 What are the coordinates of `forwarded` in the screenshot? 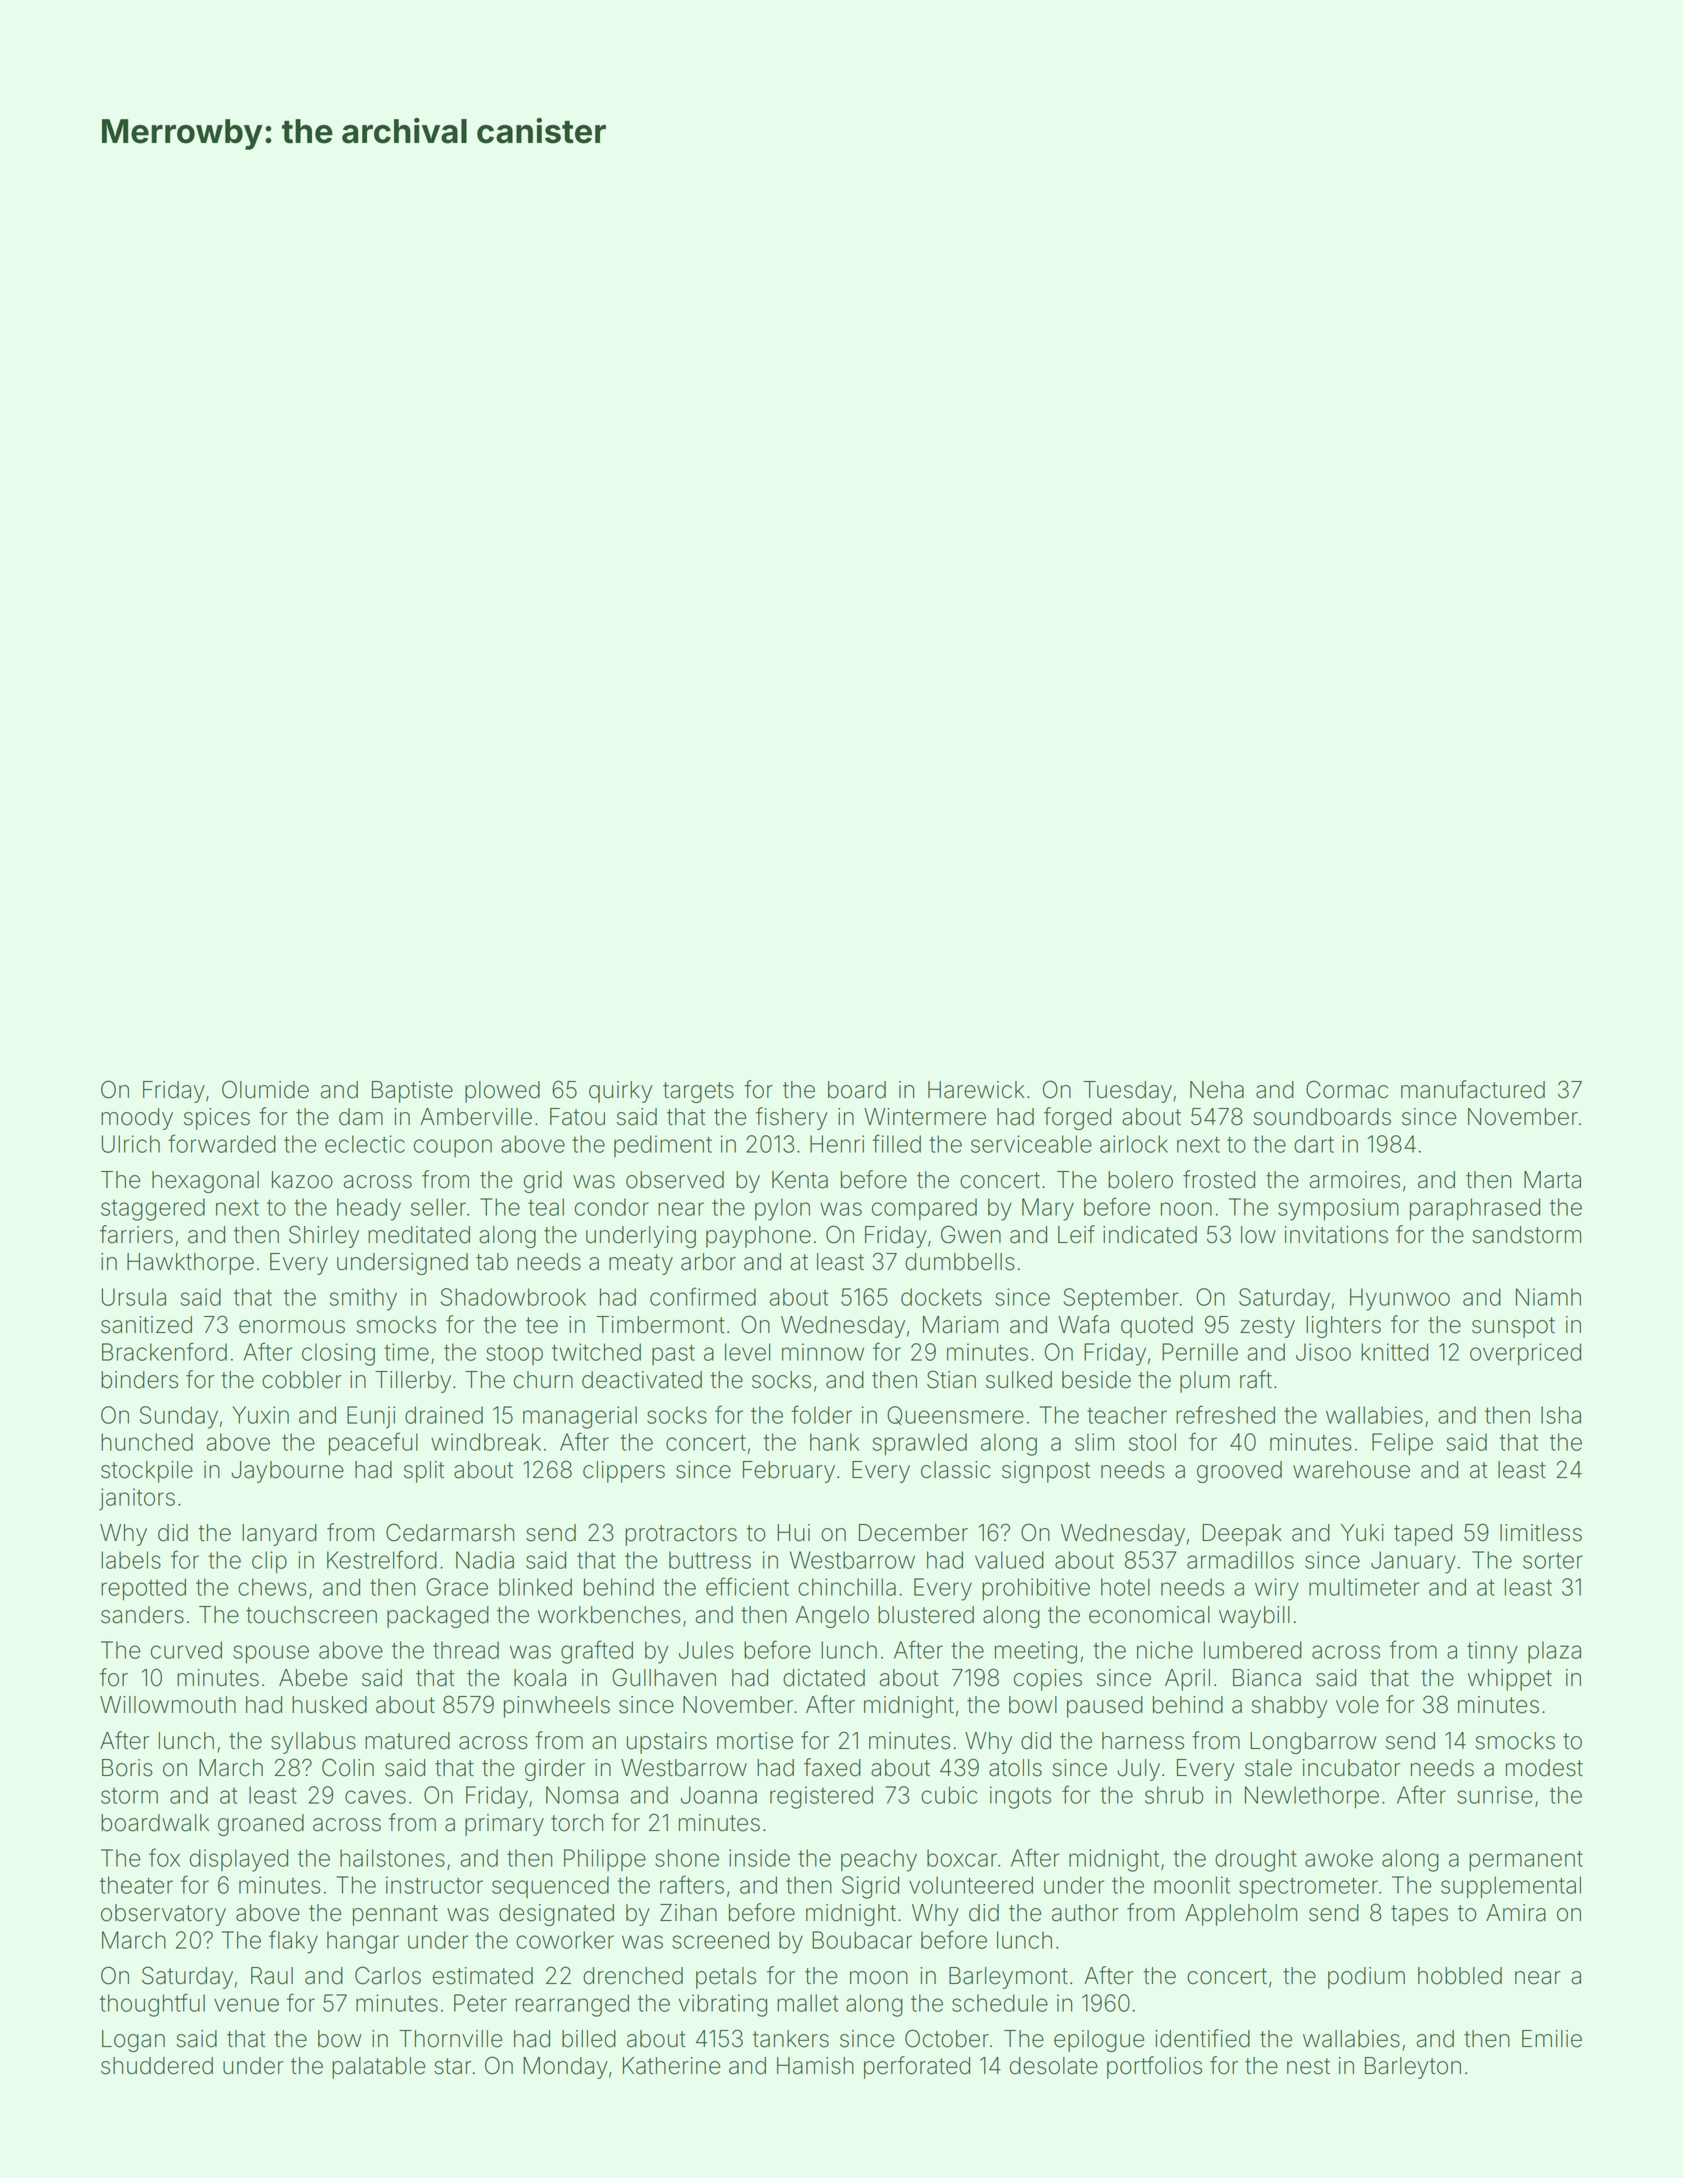 It's located at (222, 1143).
